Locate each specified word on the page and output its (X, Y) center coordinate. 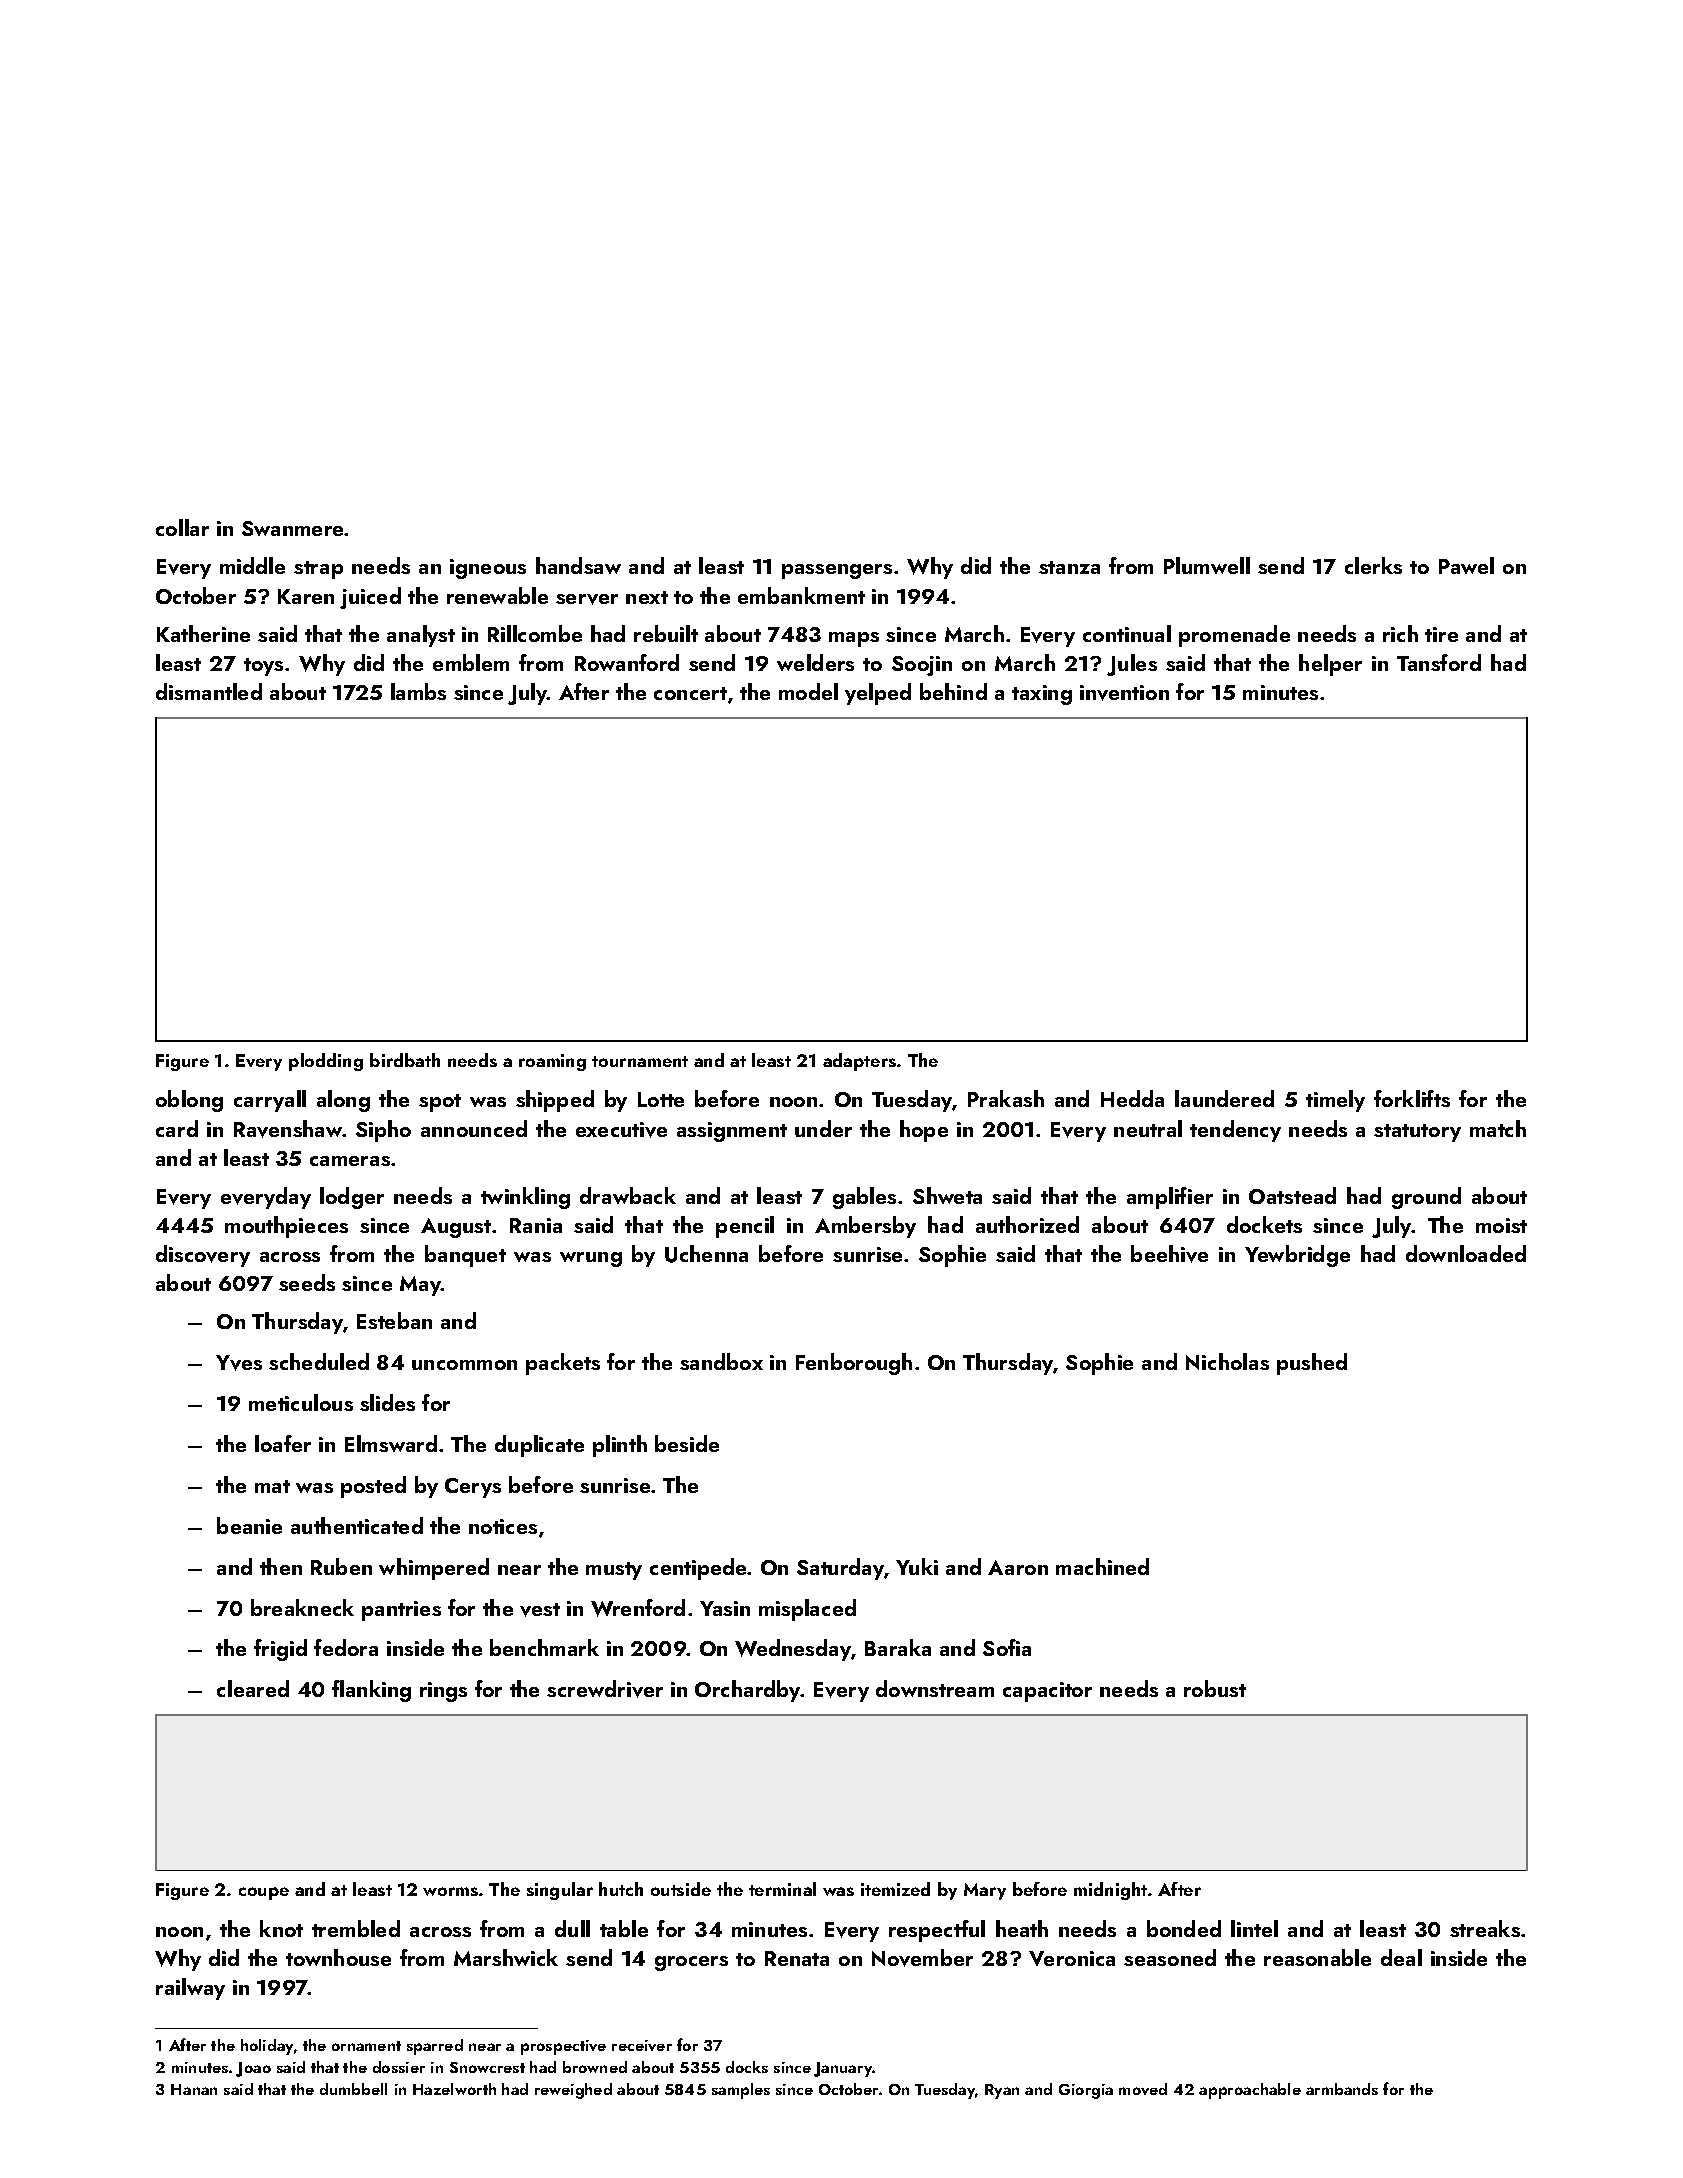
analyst (421, 636)
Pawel (1466, 565)
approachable (1250, 2091)
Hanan (194, 2089)
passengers (837, 571)
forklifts (1412, 1098)
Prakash (1006, 1098)
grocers (691, 1963)
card (177, 1128)
